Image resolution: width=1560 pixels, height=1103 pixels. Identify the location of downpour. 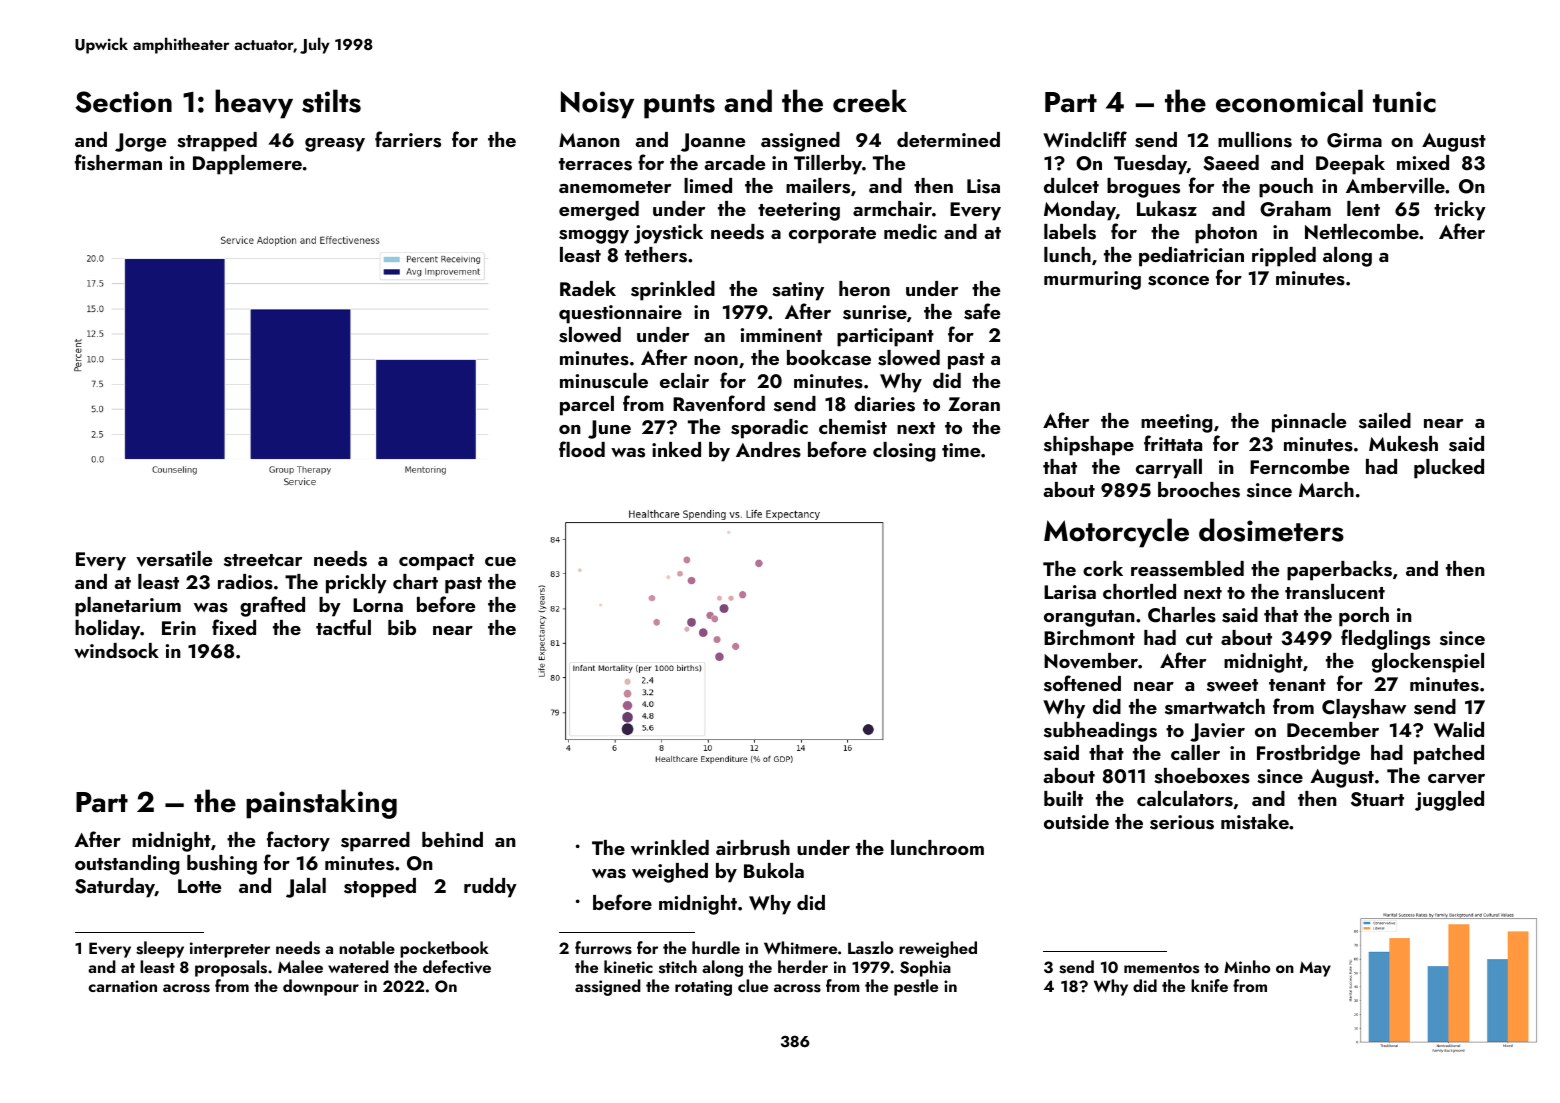
(321, 987).
